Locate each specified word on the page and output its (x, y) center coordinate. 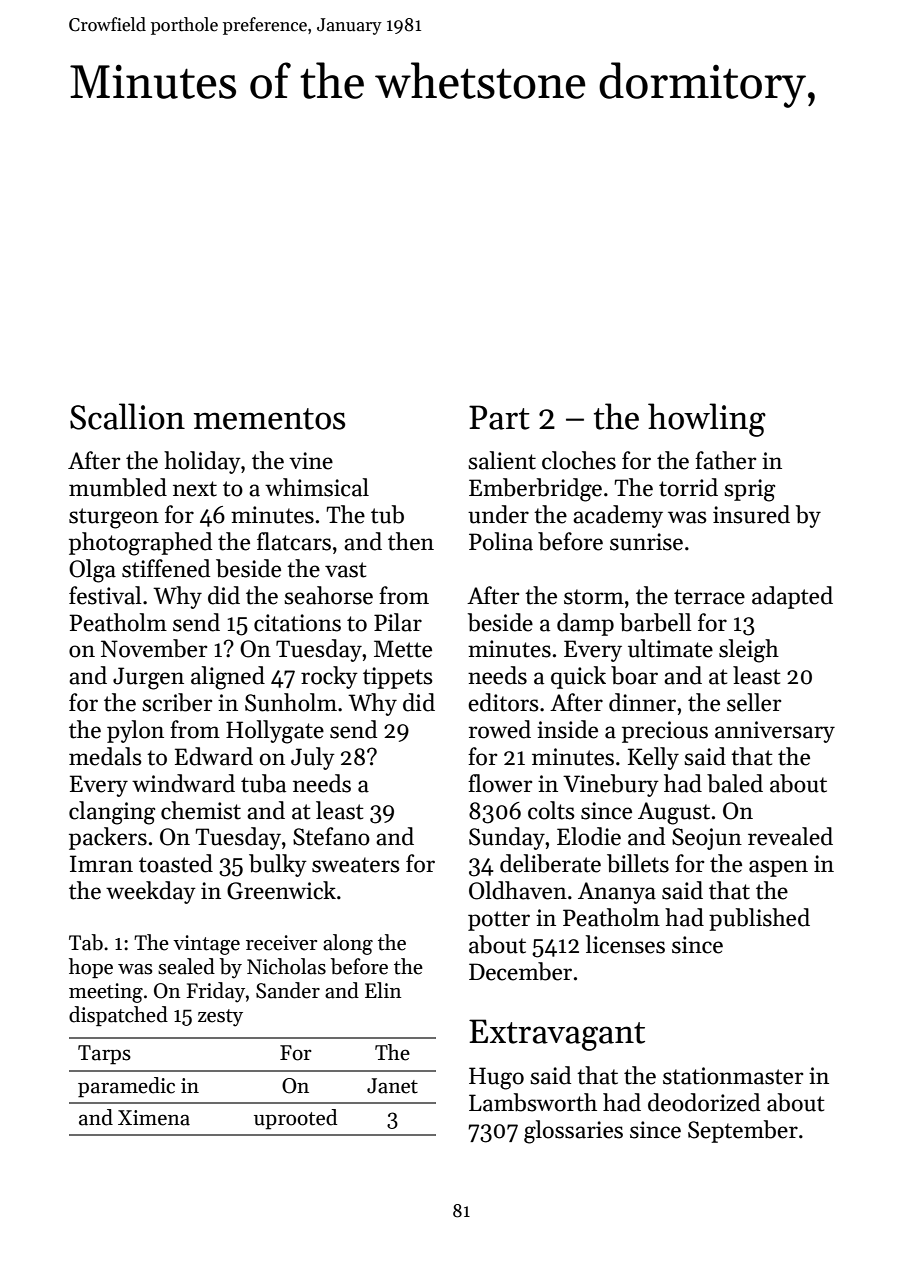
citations (297, 623)
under (498, 514)
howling (707, 420)
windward (183, 783)
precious (665, 732)
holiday (202, 462)
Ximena (154, 1118)
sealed (186, 966)
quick (578, 677)
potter (499, 921)
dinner (642, 702)
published (759, 919)
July (313, 758)
